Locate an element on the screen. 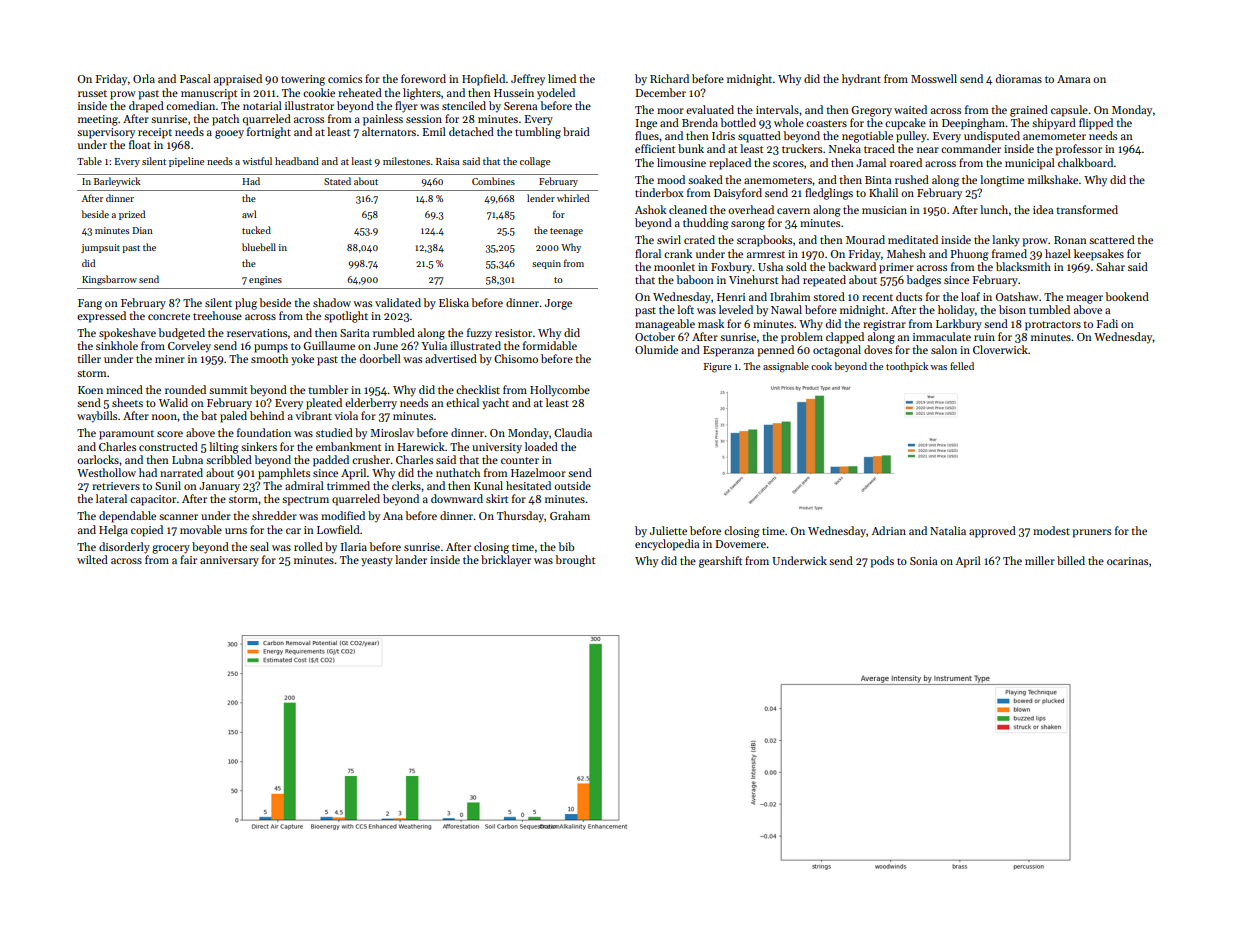 Image resolution: width=1233 pixels, height=952 pixels. Eliska is located at coordinates (454, 302).
